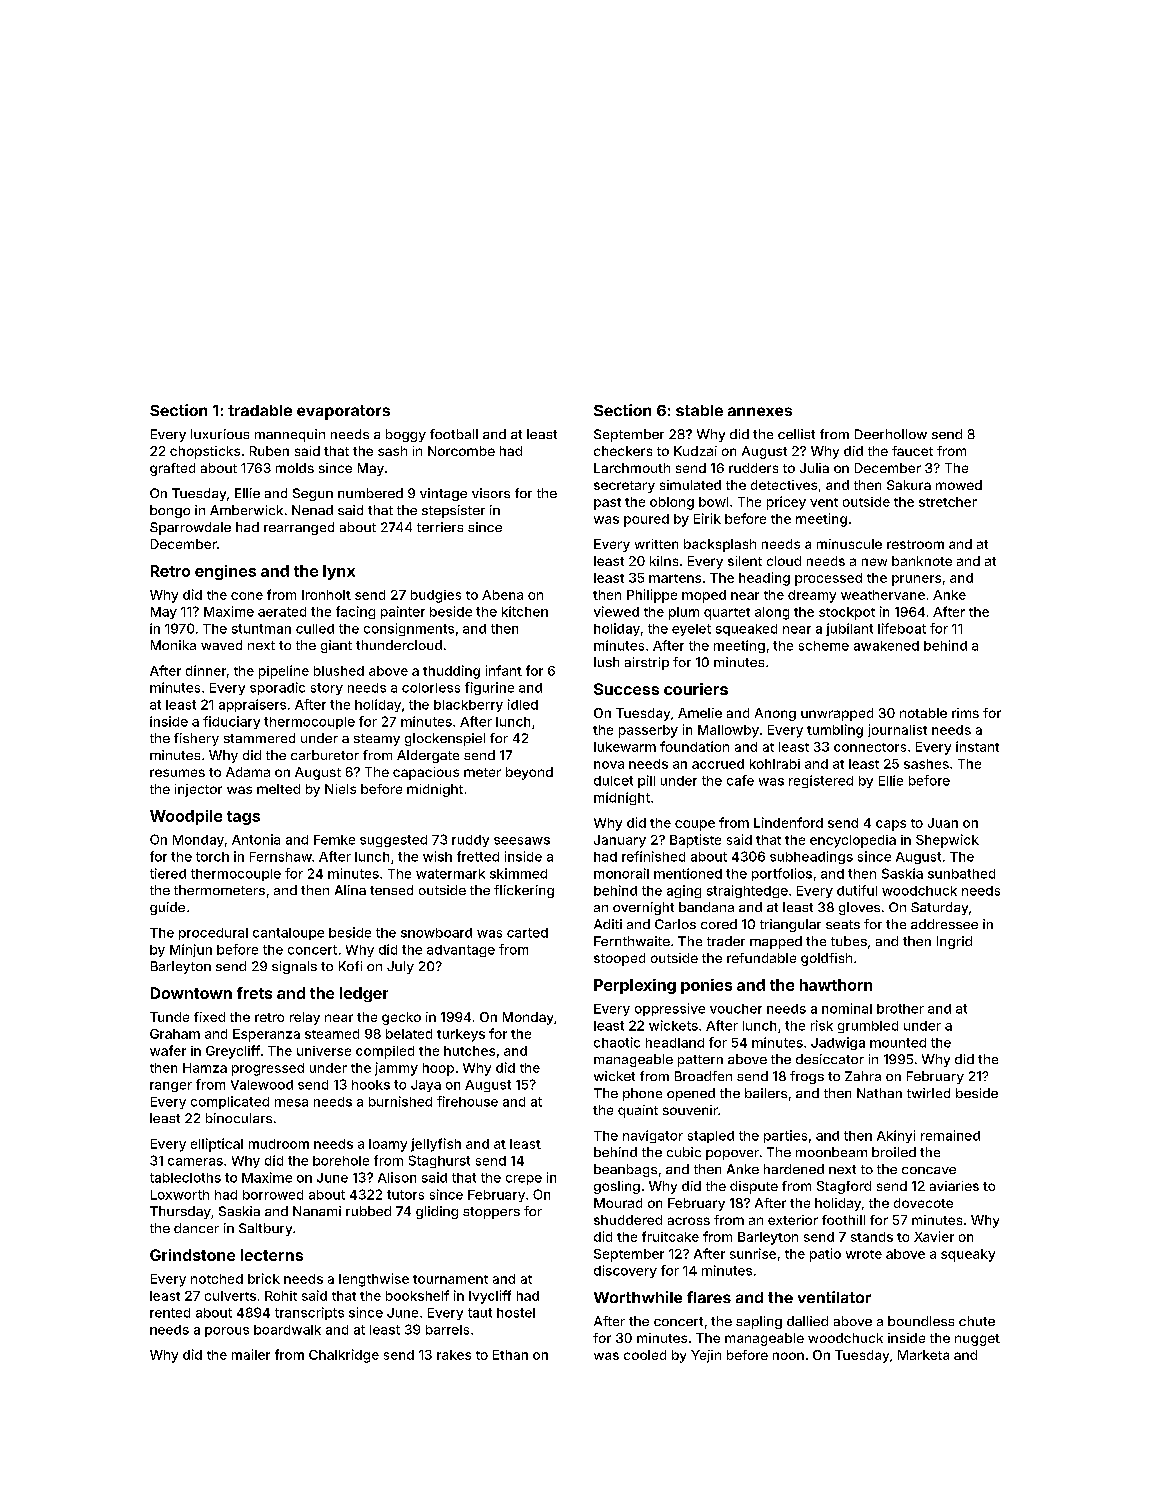  I want to click on bongo, so click(170, 511).
